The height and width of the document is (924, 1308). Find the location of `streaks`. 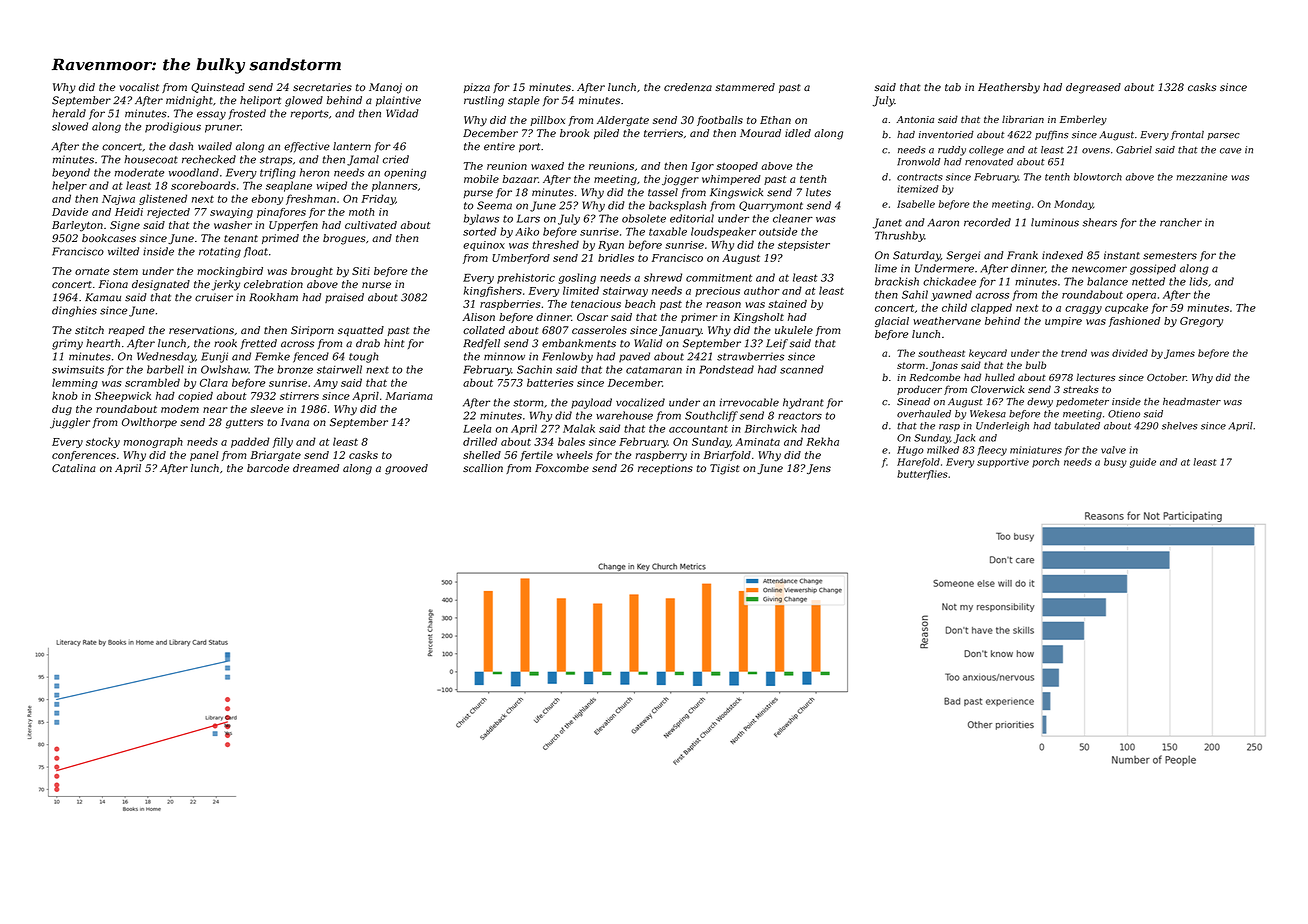

streaks is located at coordinates (1081, 389).
